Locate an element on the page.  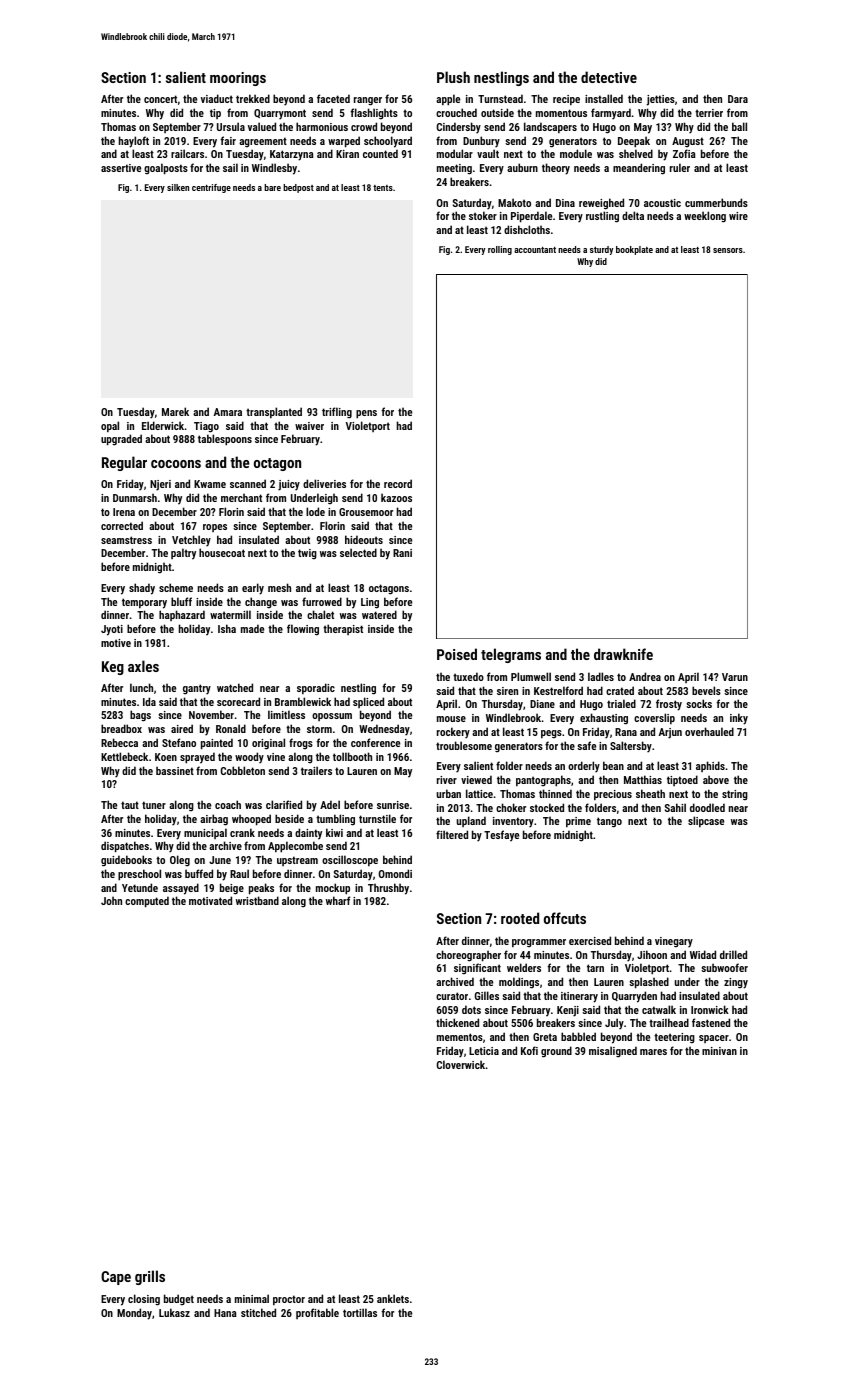
concert is located at coordinates (160, 99).
